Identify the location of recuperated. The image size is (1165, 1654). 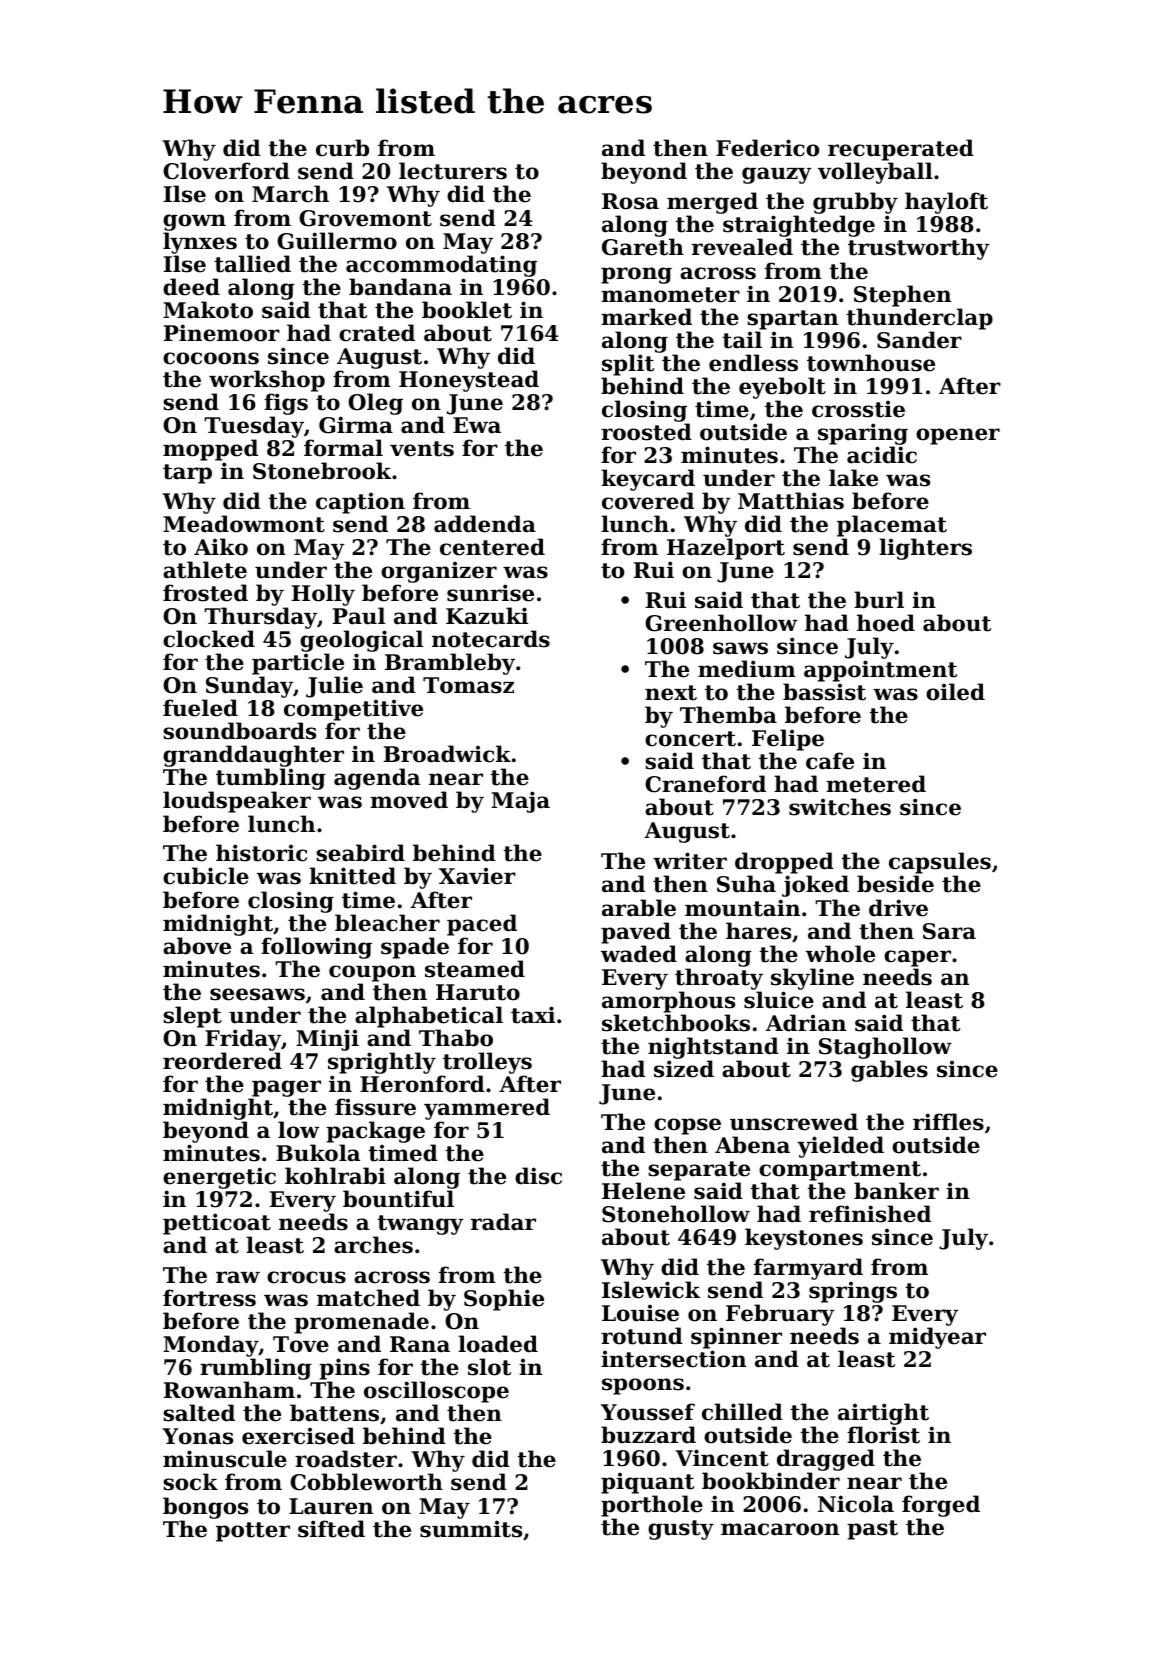
(901, 150).
